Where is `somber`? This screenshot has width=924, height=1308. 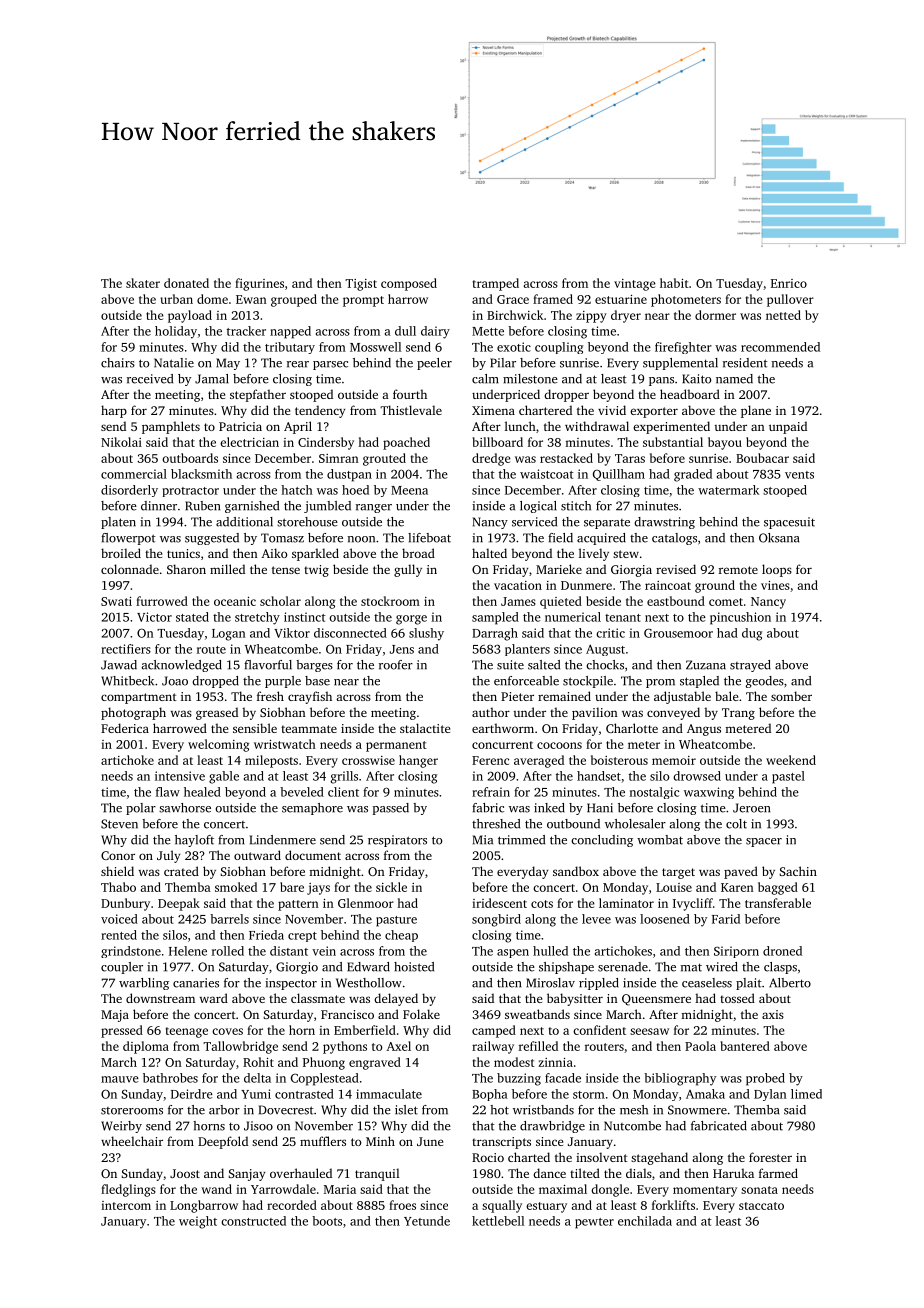 somber is located at coordinates (791, 696).
